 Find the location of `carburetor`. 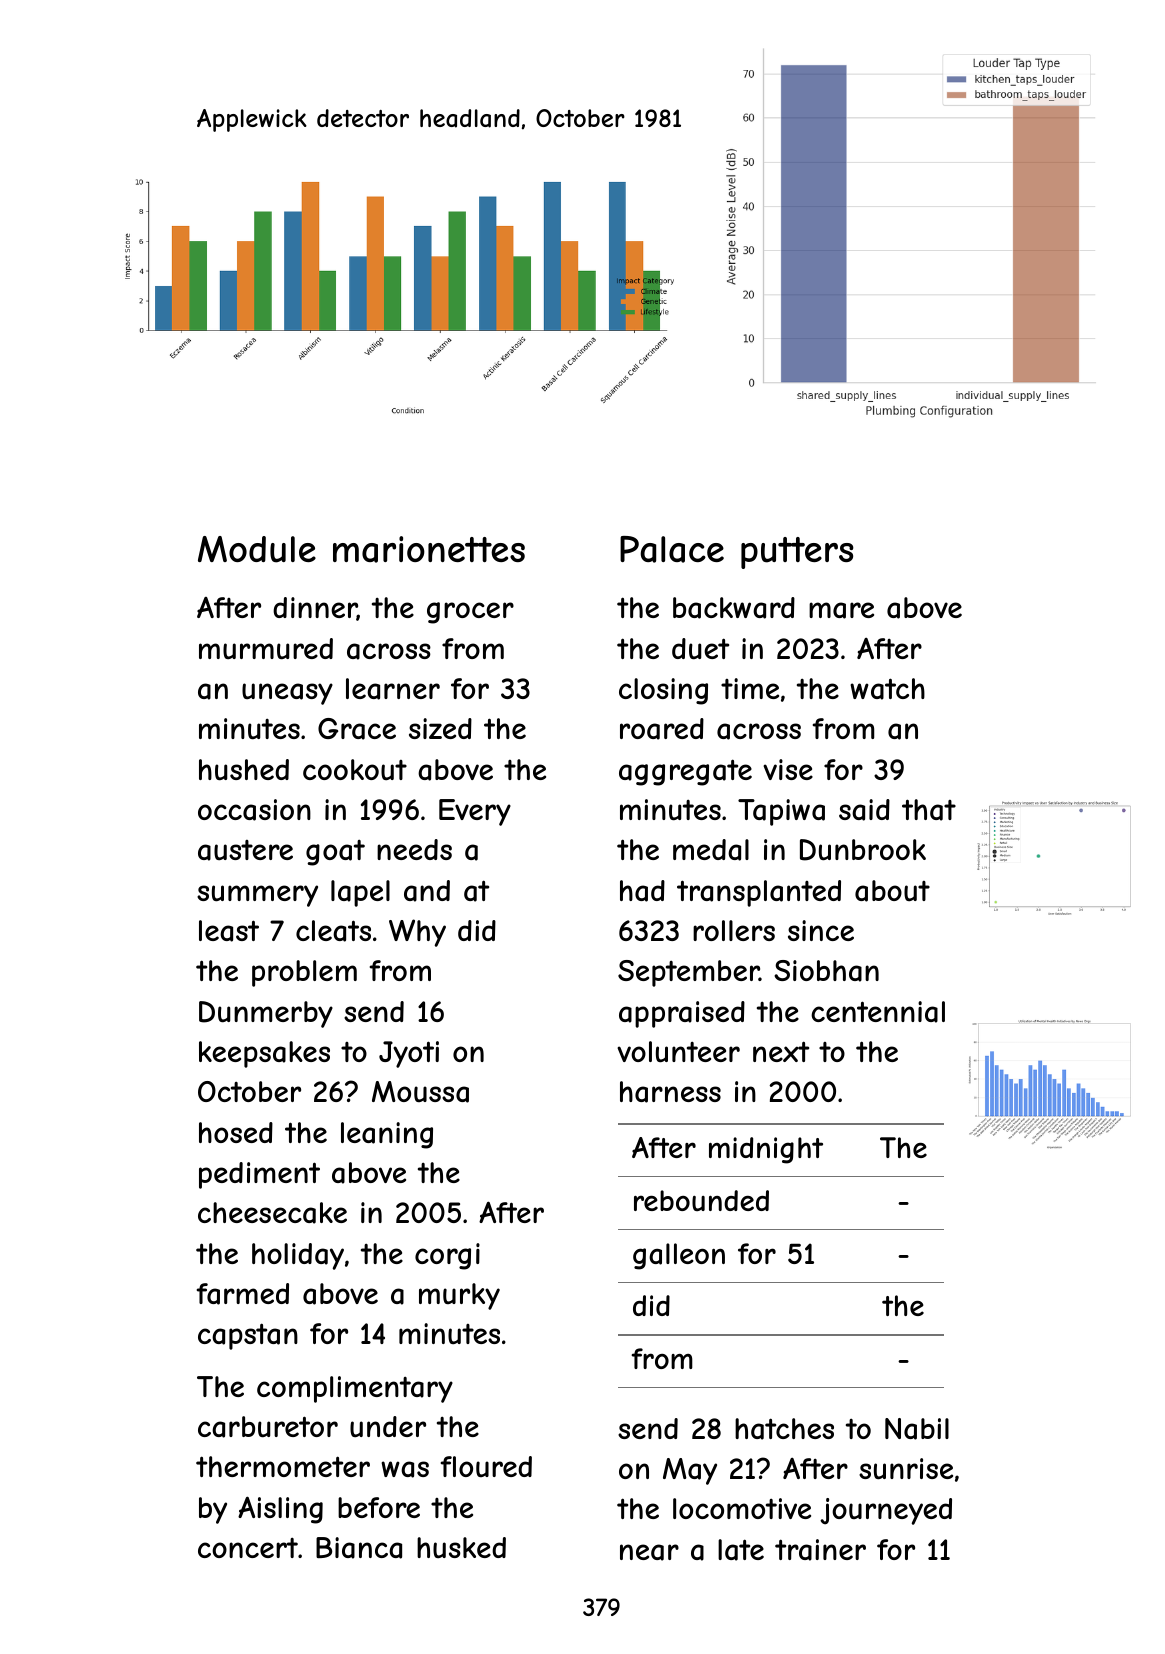

carburetor is located at coordinates (268, 1427).
